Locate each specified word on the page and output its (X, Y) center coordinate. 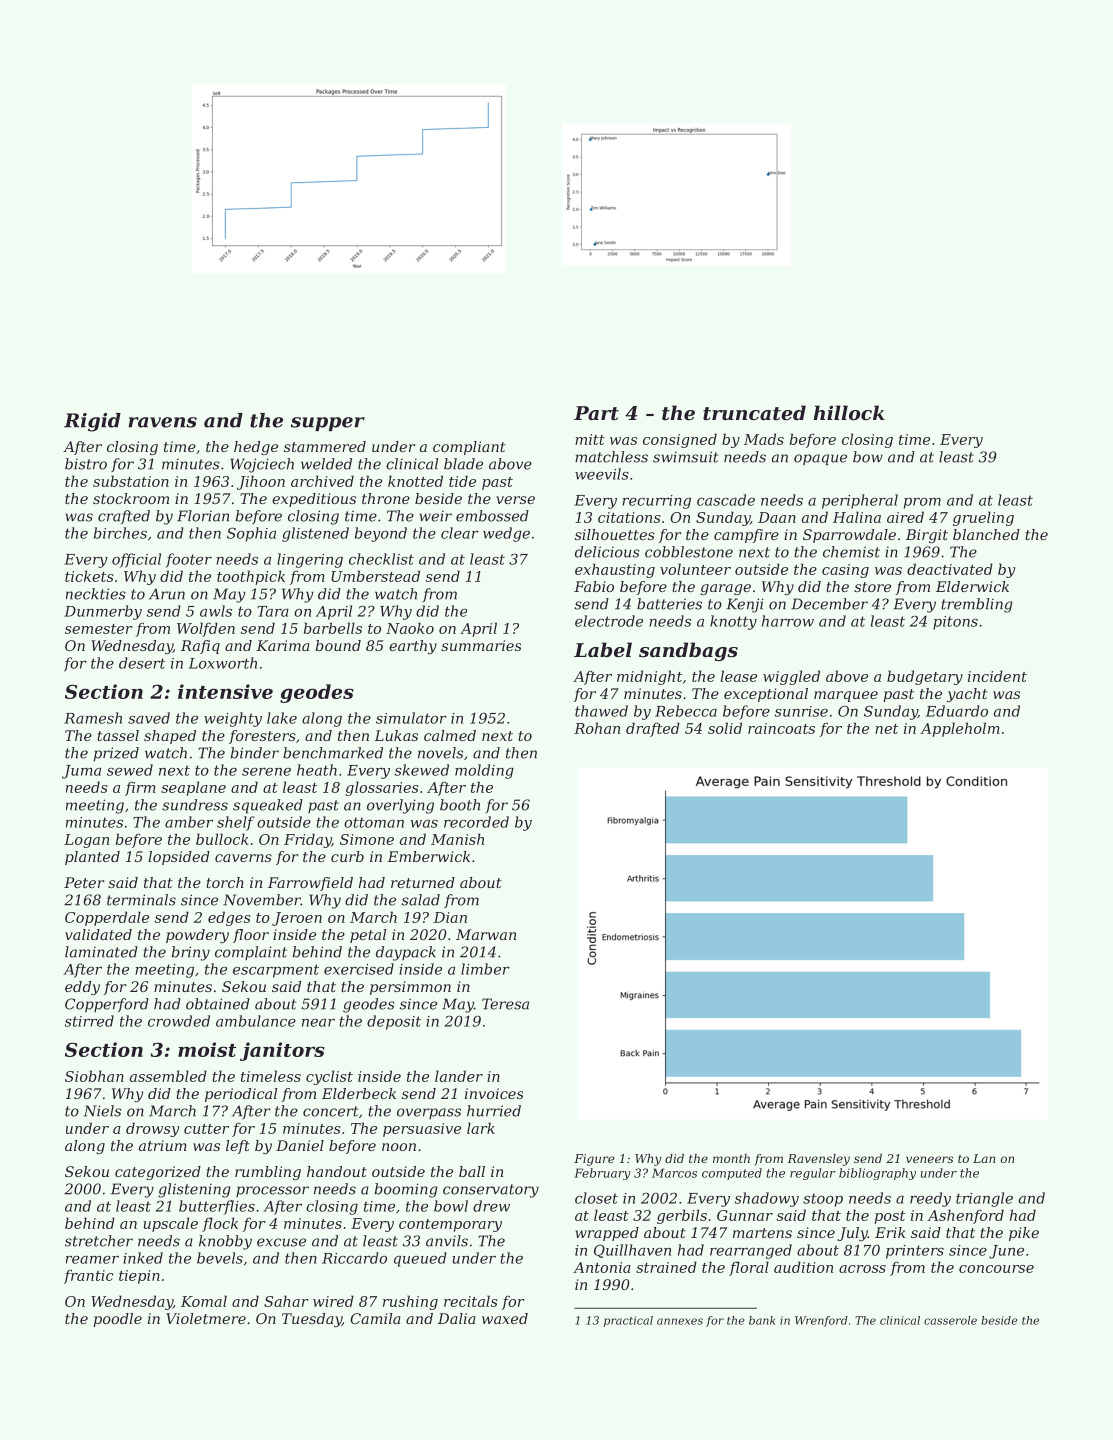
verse (515, 500)
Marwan (486, 934)
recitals (471, 1301)
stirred (89, 1021)
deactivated (950, 569)
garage (725, 589)
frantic (88, 1276)
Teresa (505, 1004)
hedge (256, 448)
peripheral (860, 501)
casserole (950, 1320)
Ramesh (93, 718)
